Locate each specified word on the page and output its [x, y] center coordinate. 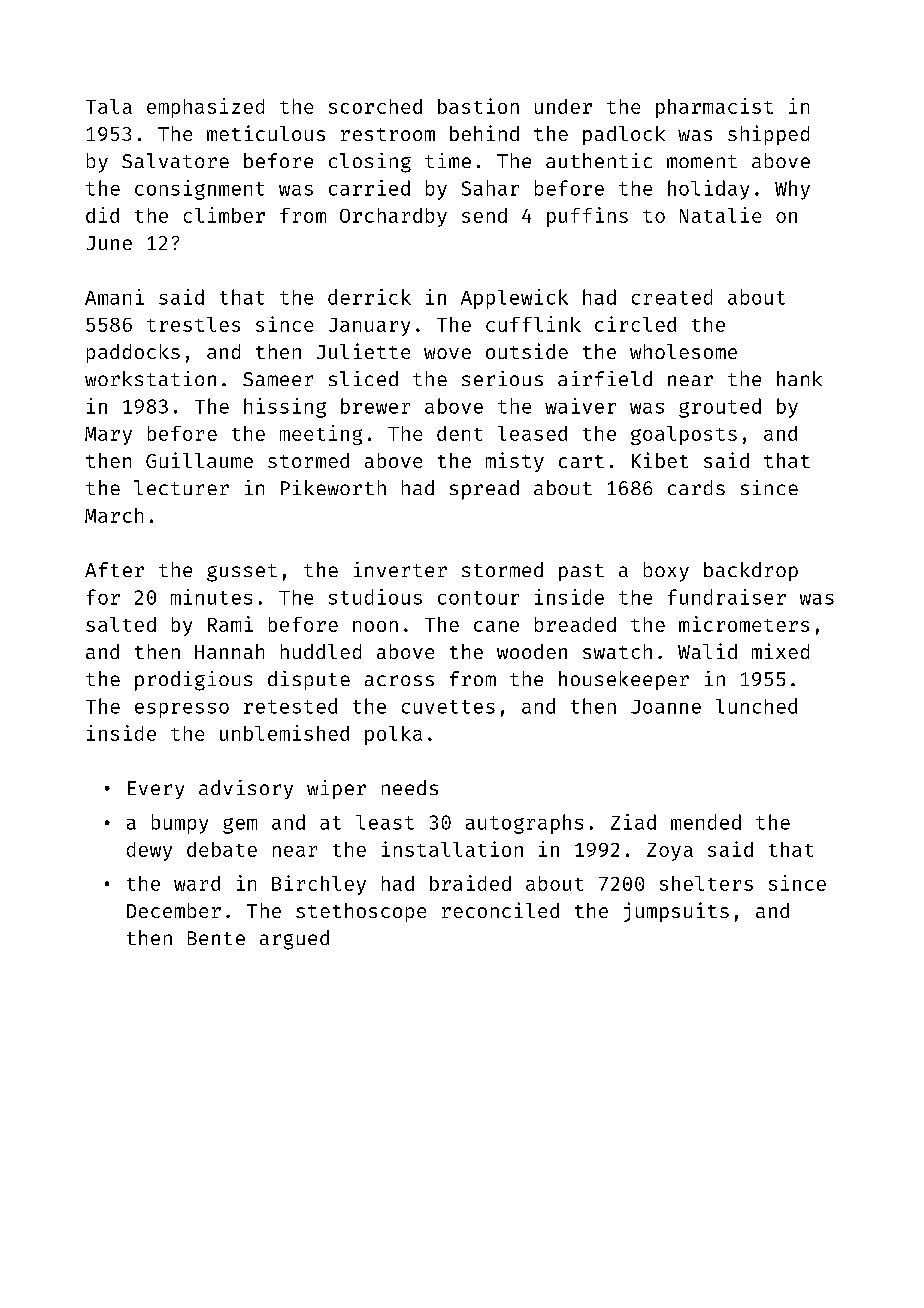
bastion [478, 106]
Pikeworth [333, 487]
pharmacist [714, 108]
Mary [108, 436]
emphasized [205, 108]
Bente [216, 938]
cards [696, 487]
